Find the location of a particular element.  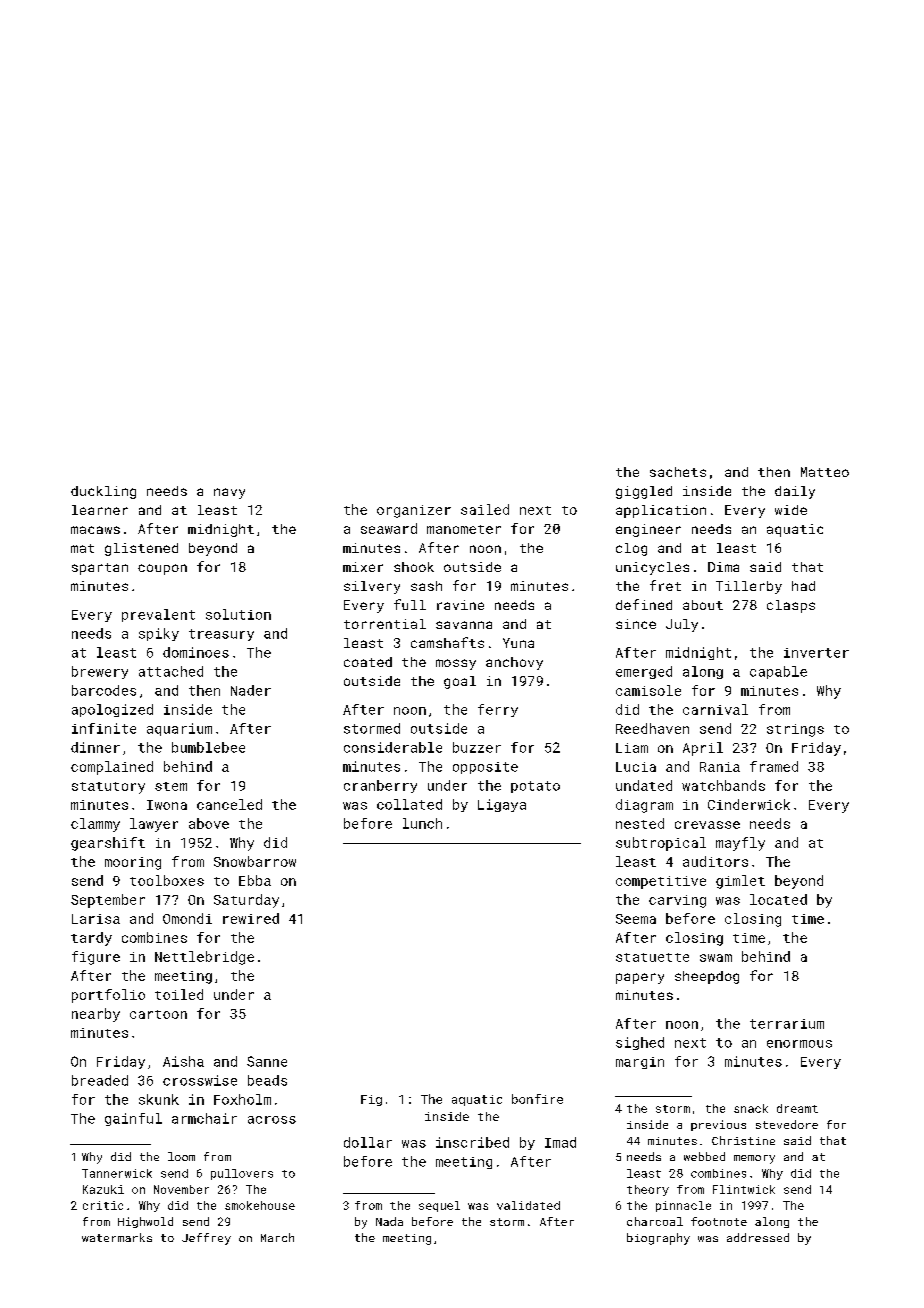

Ligaya is located at coordinates (502, 805).
